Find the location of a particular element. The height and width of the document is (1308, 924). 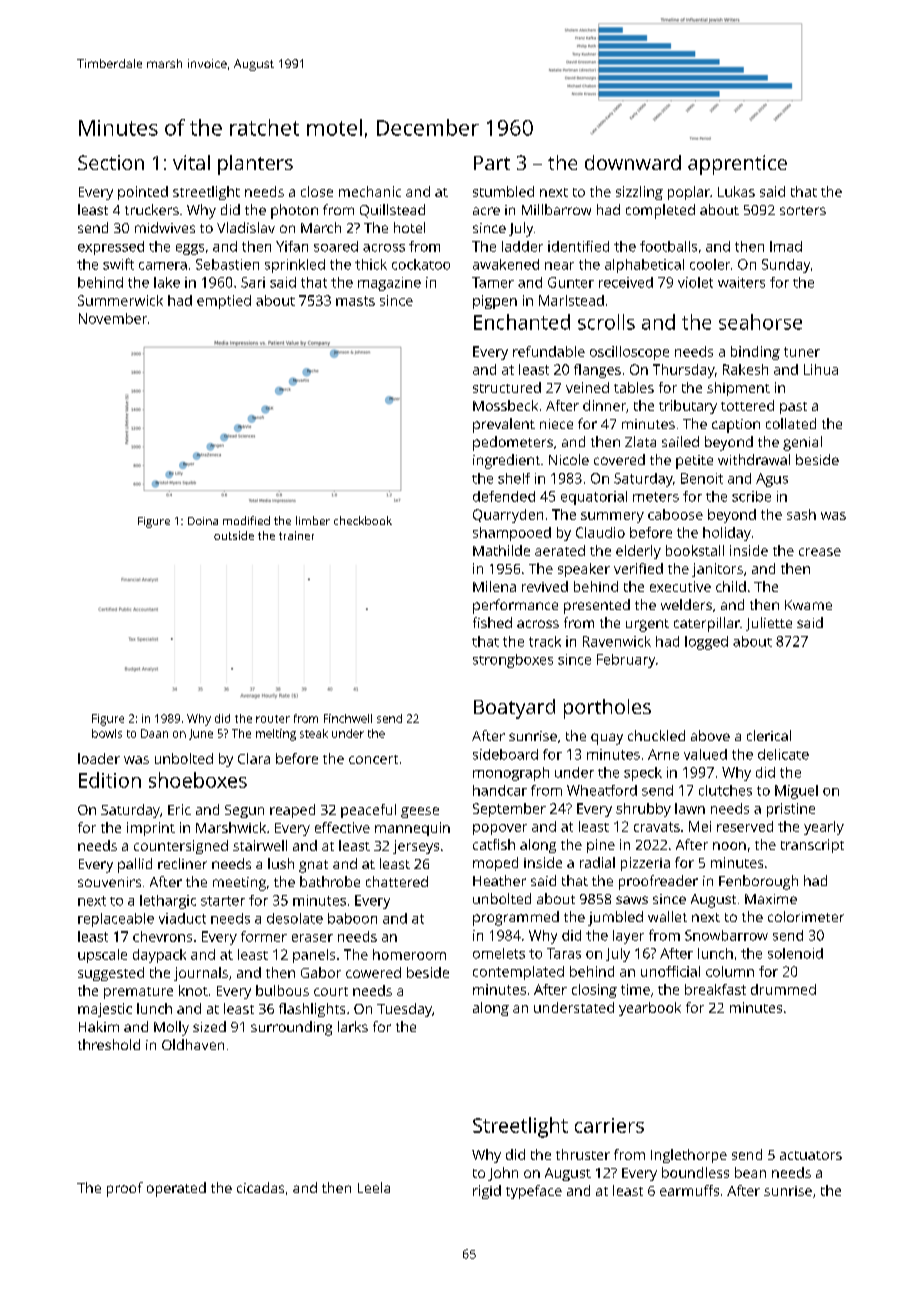

planters is located at coordinates (255, 165).
